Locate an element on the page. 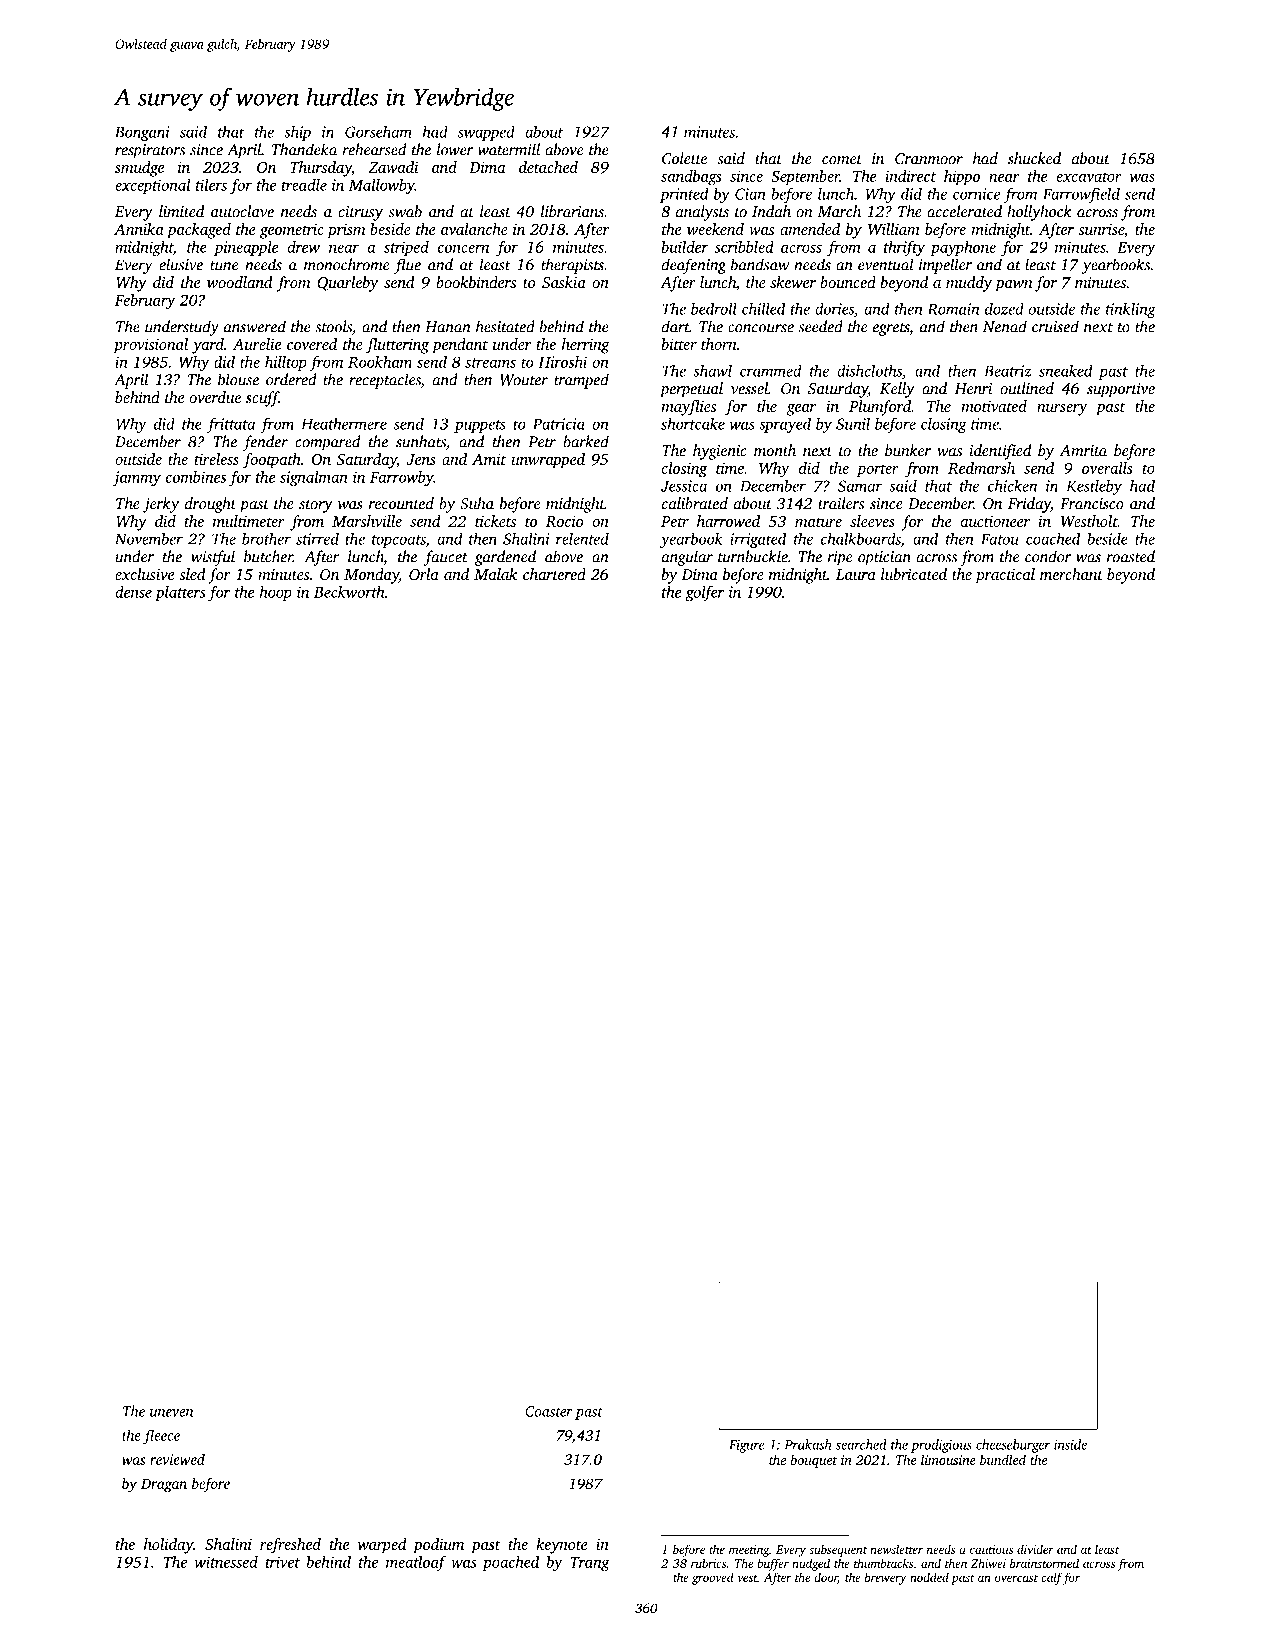 The height and width of the image is (1644, 1270). uneven is located at coordinates (171, 1413).
